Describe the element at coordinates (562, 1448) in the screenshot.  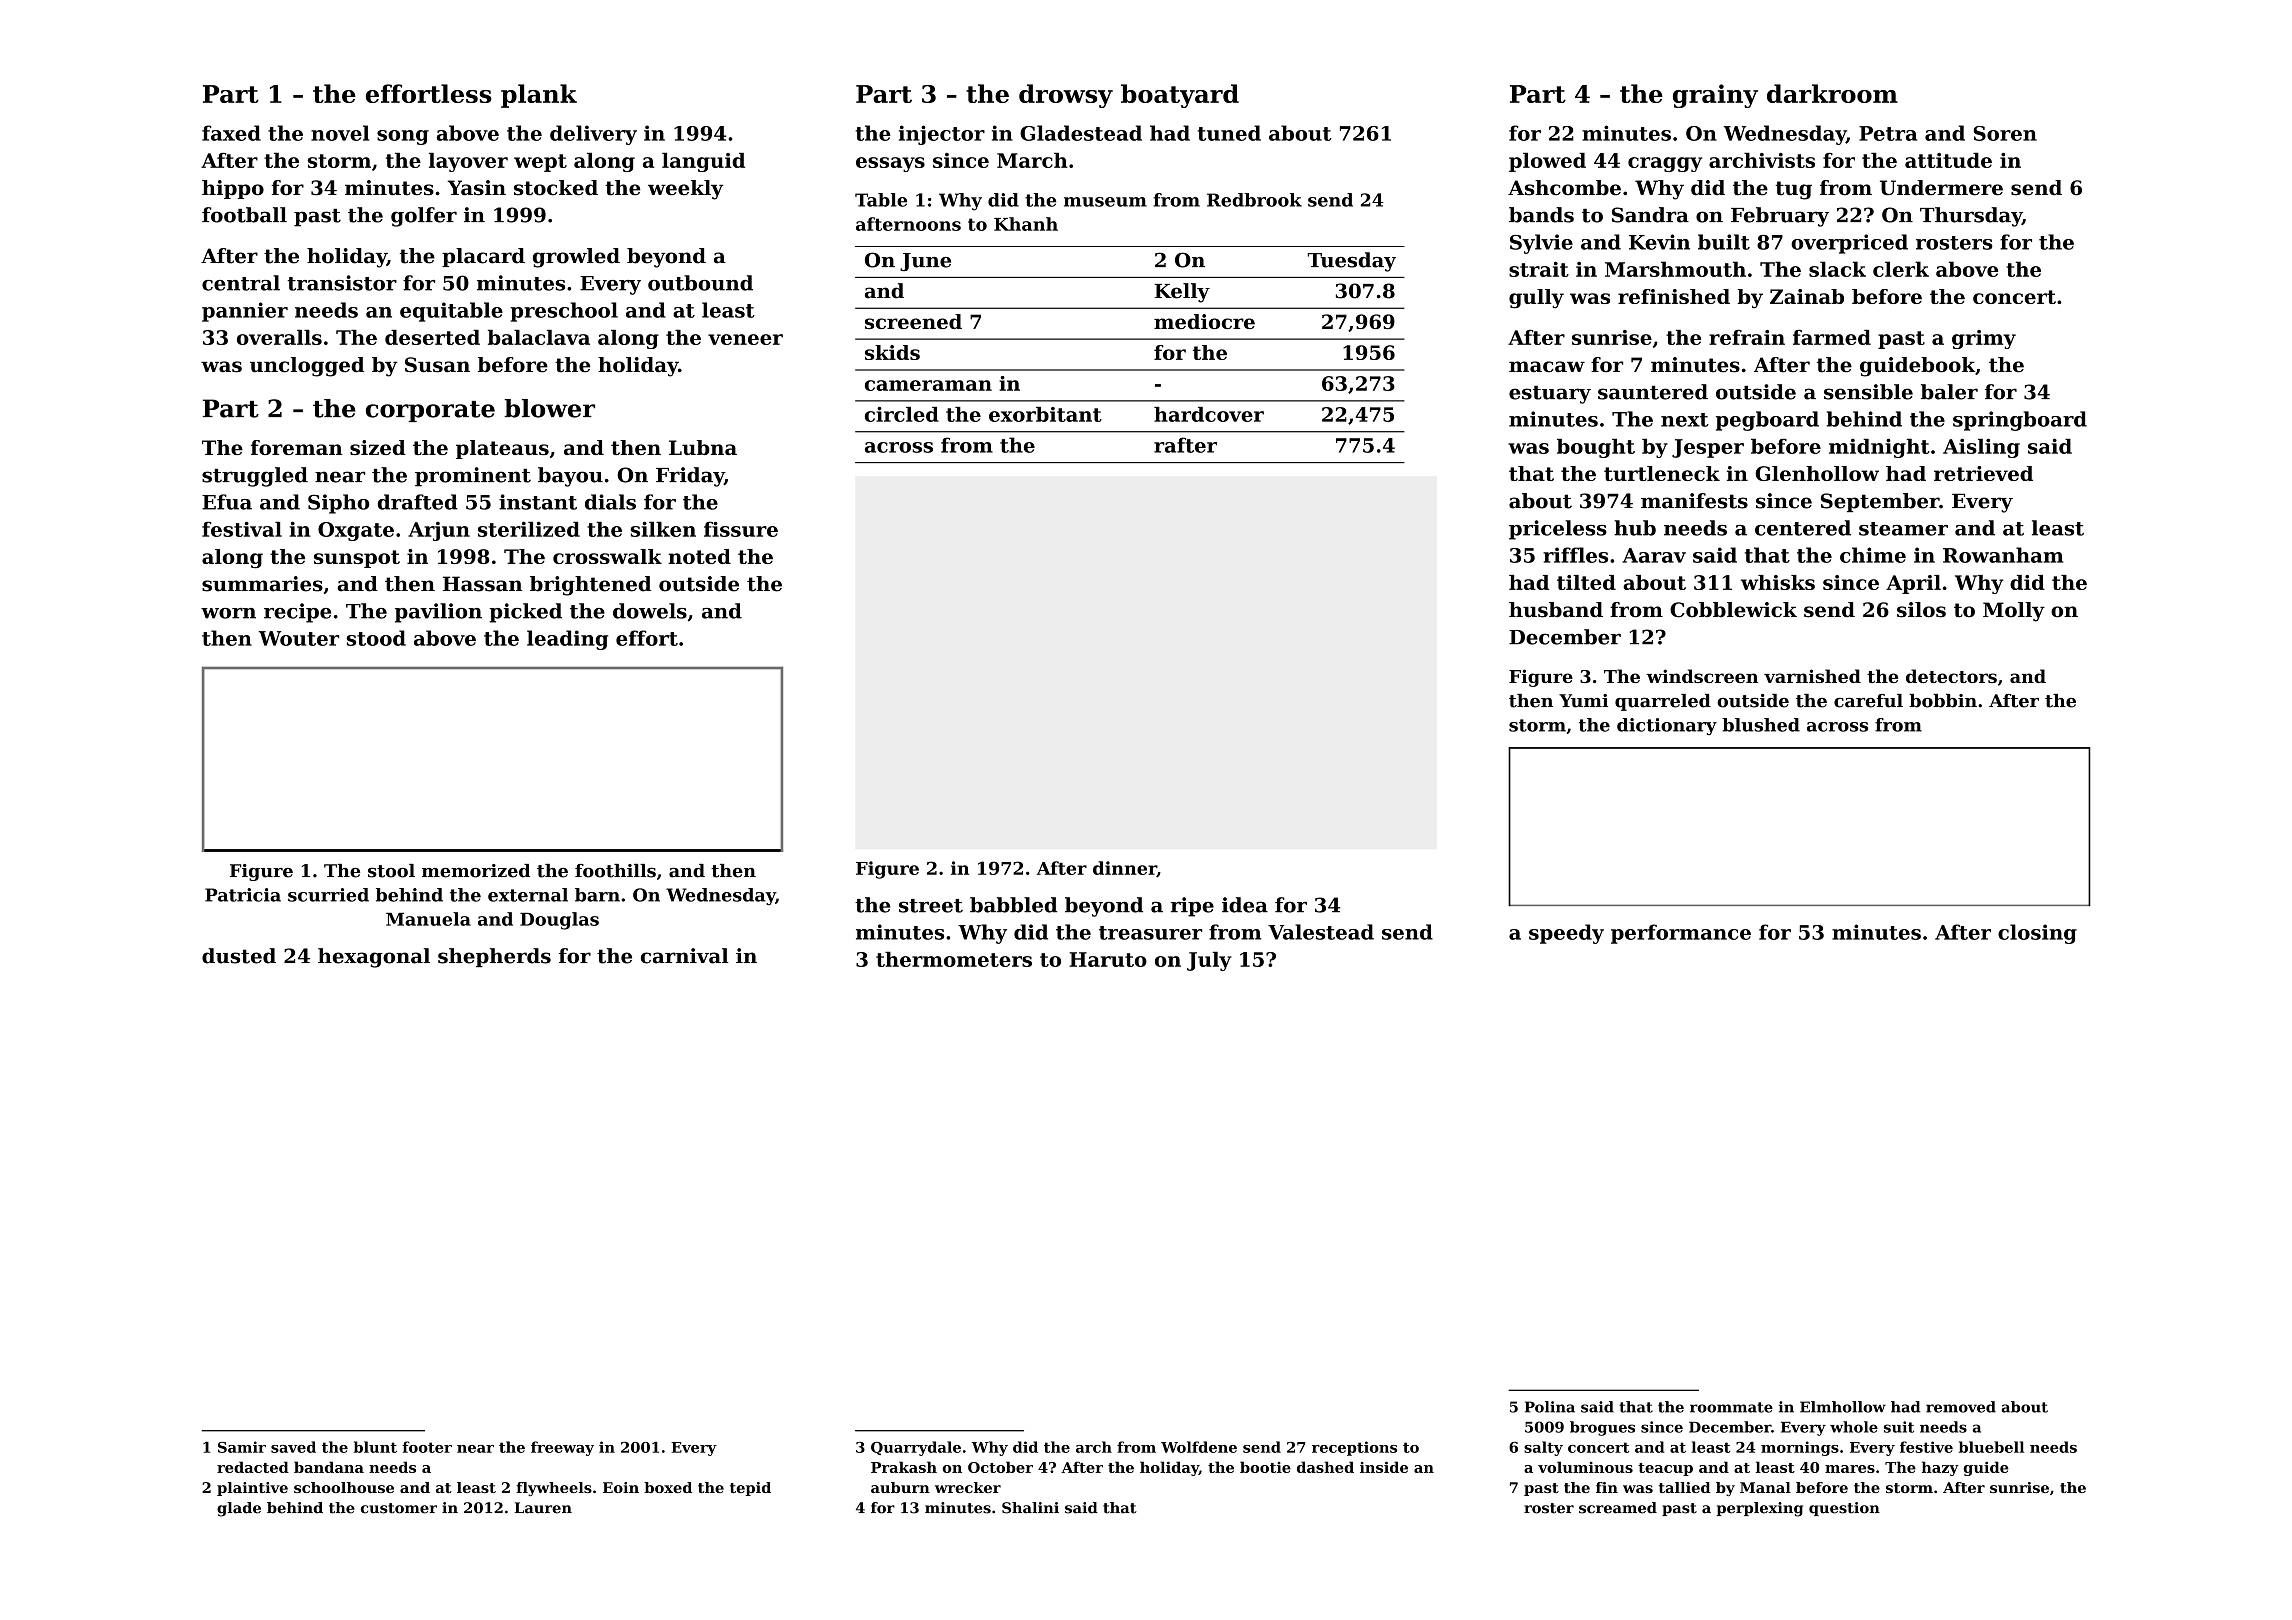
I see `freeway` at that location.
